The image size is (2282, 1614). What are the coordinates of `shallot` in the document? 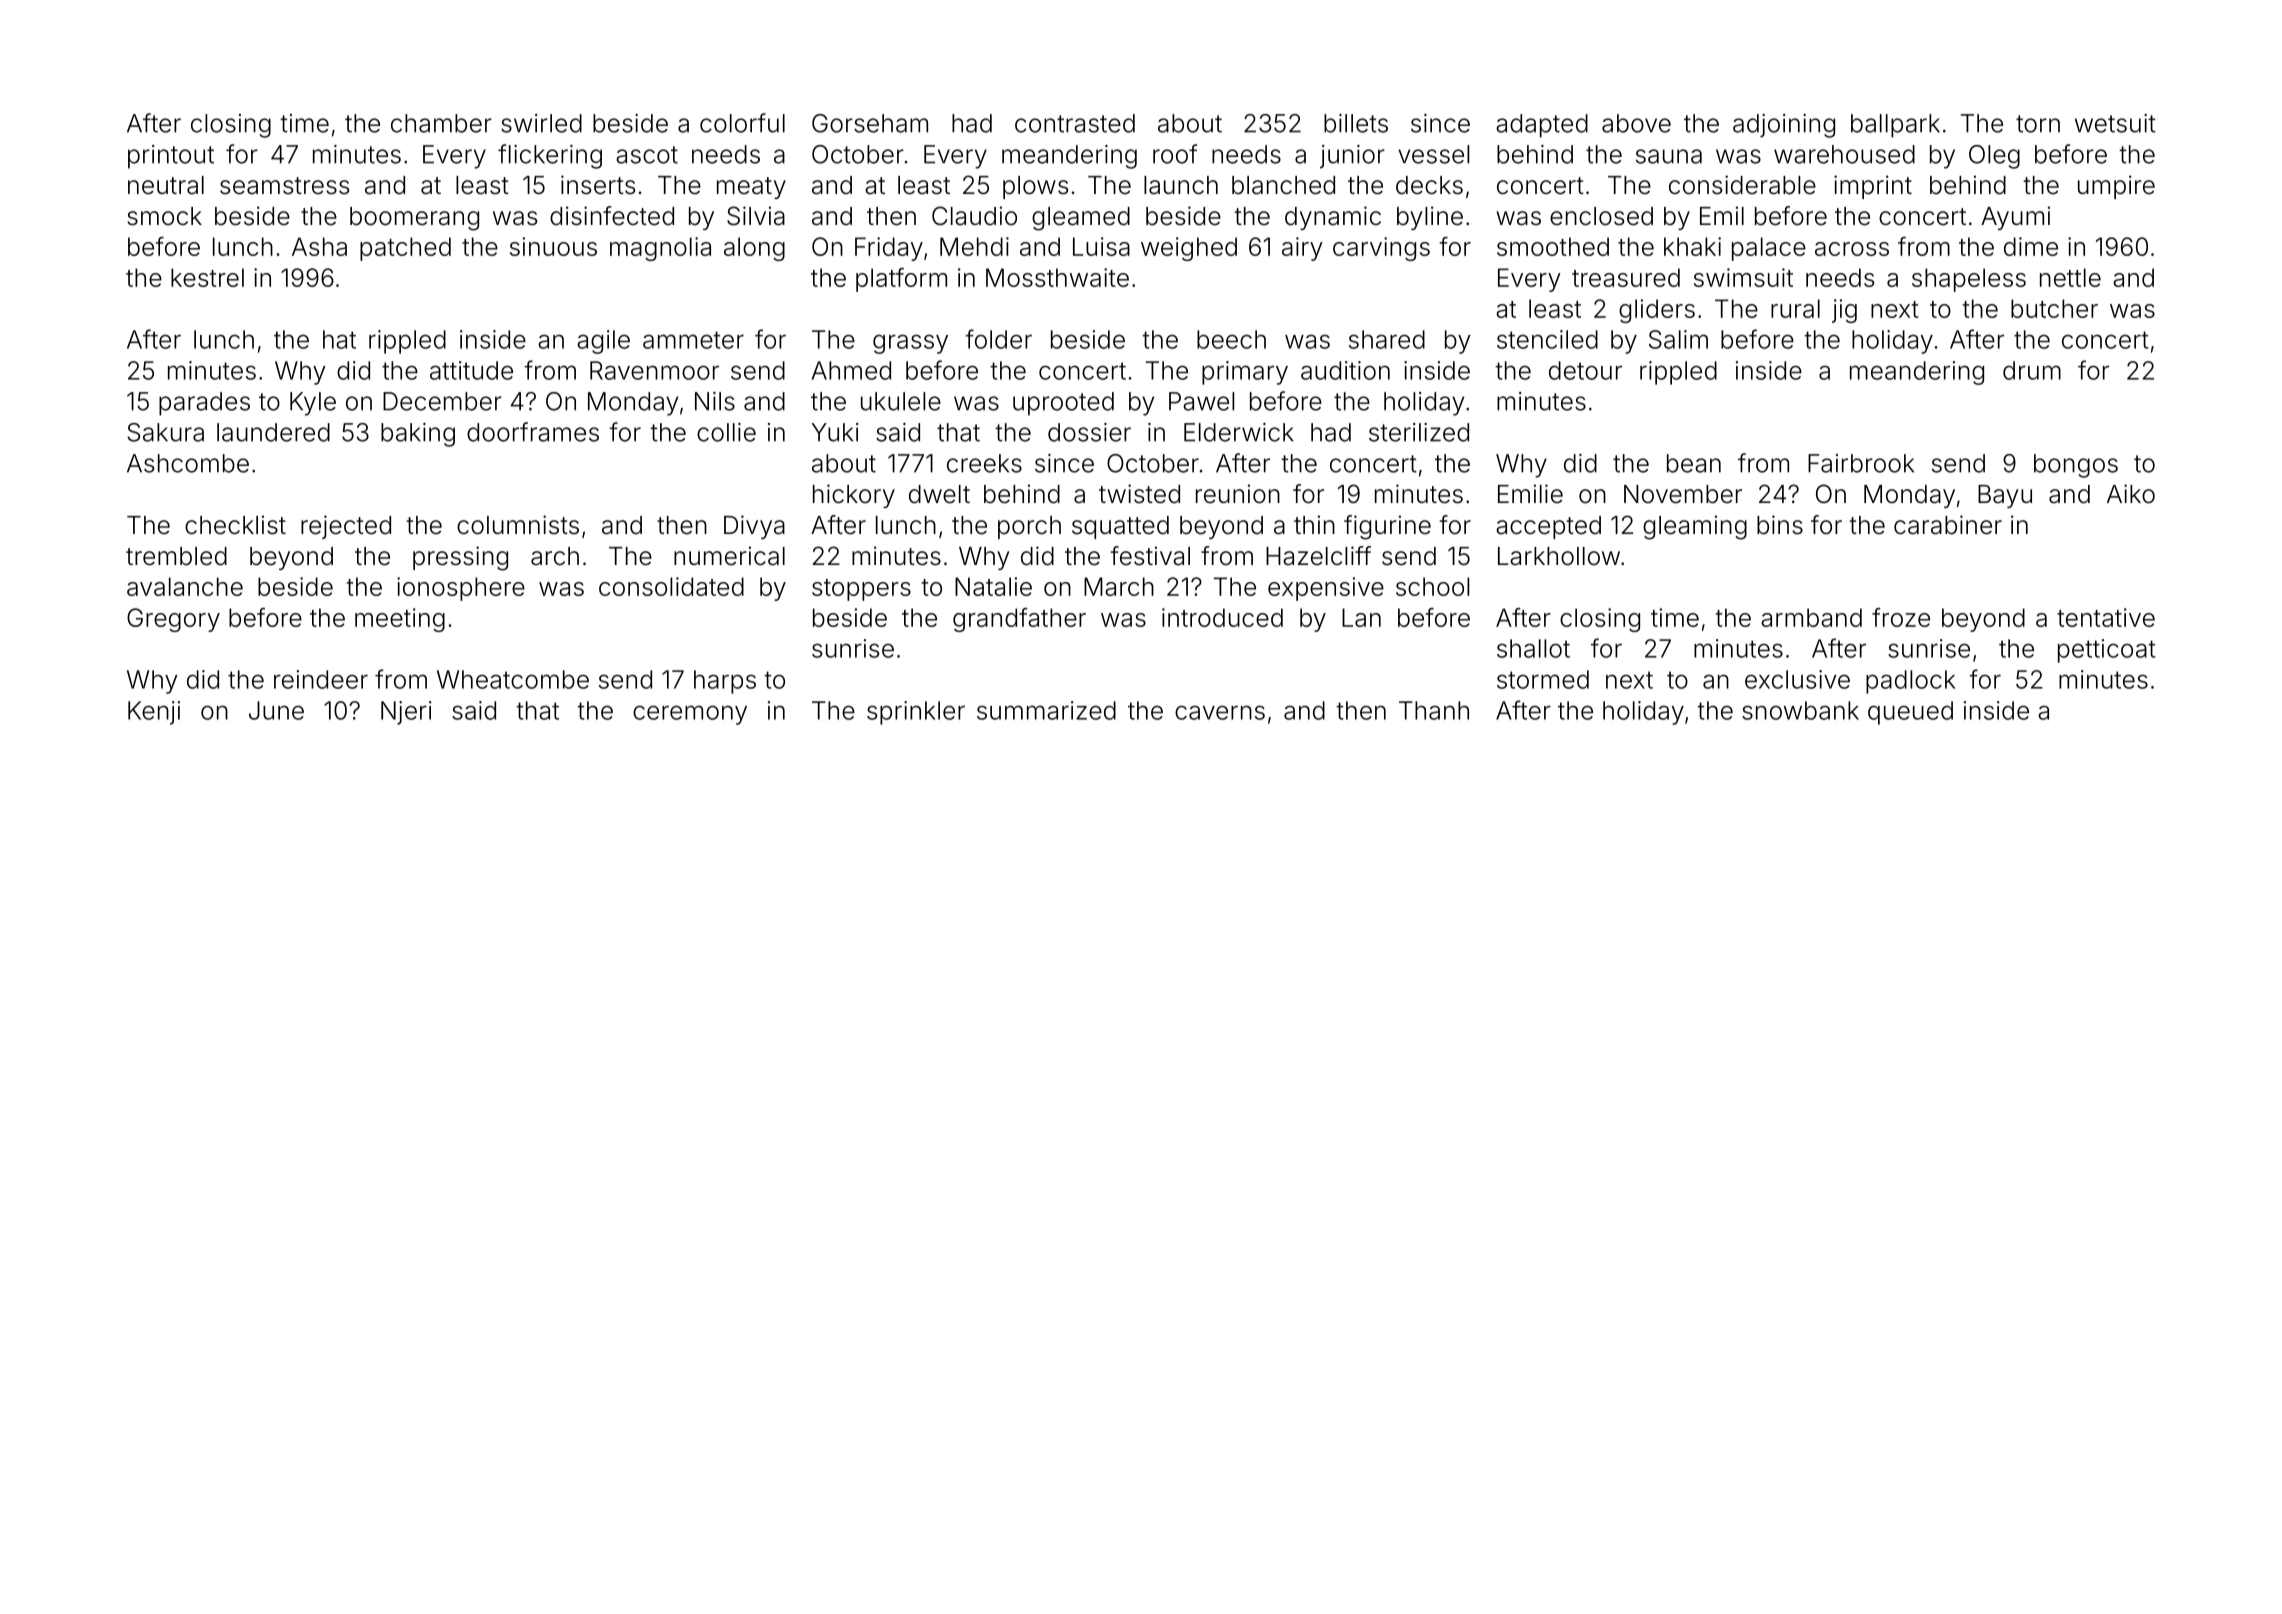 It's located at (1533, 648).
